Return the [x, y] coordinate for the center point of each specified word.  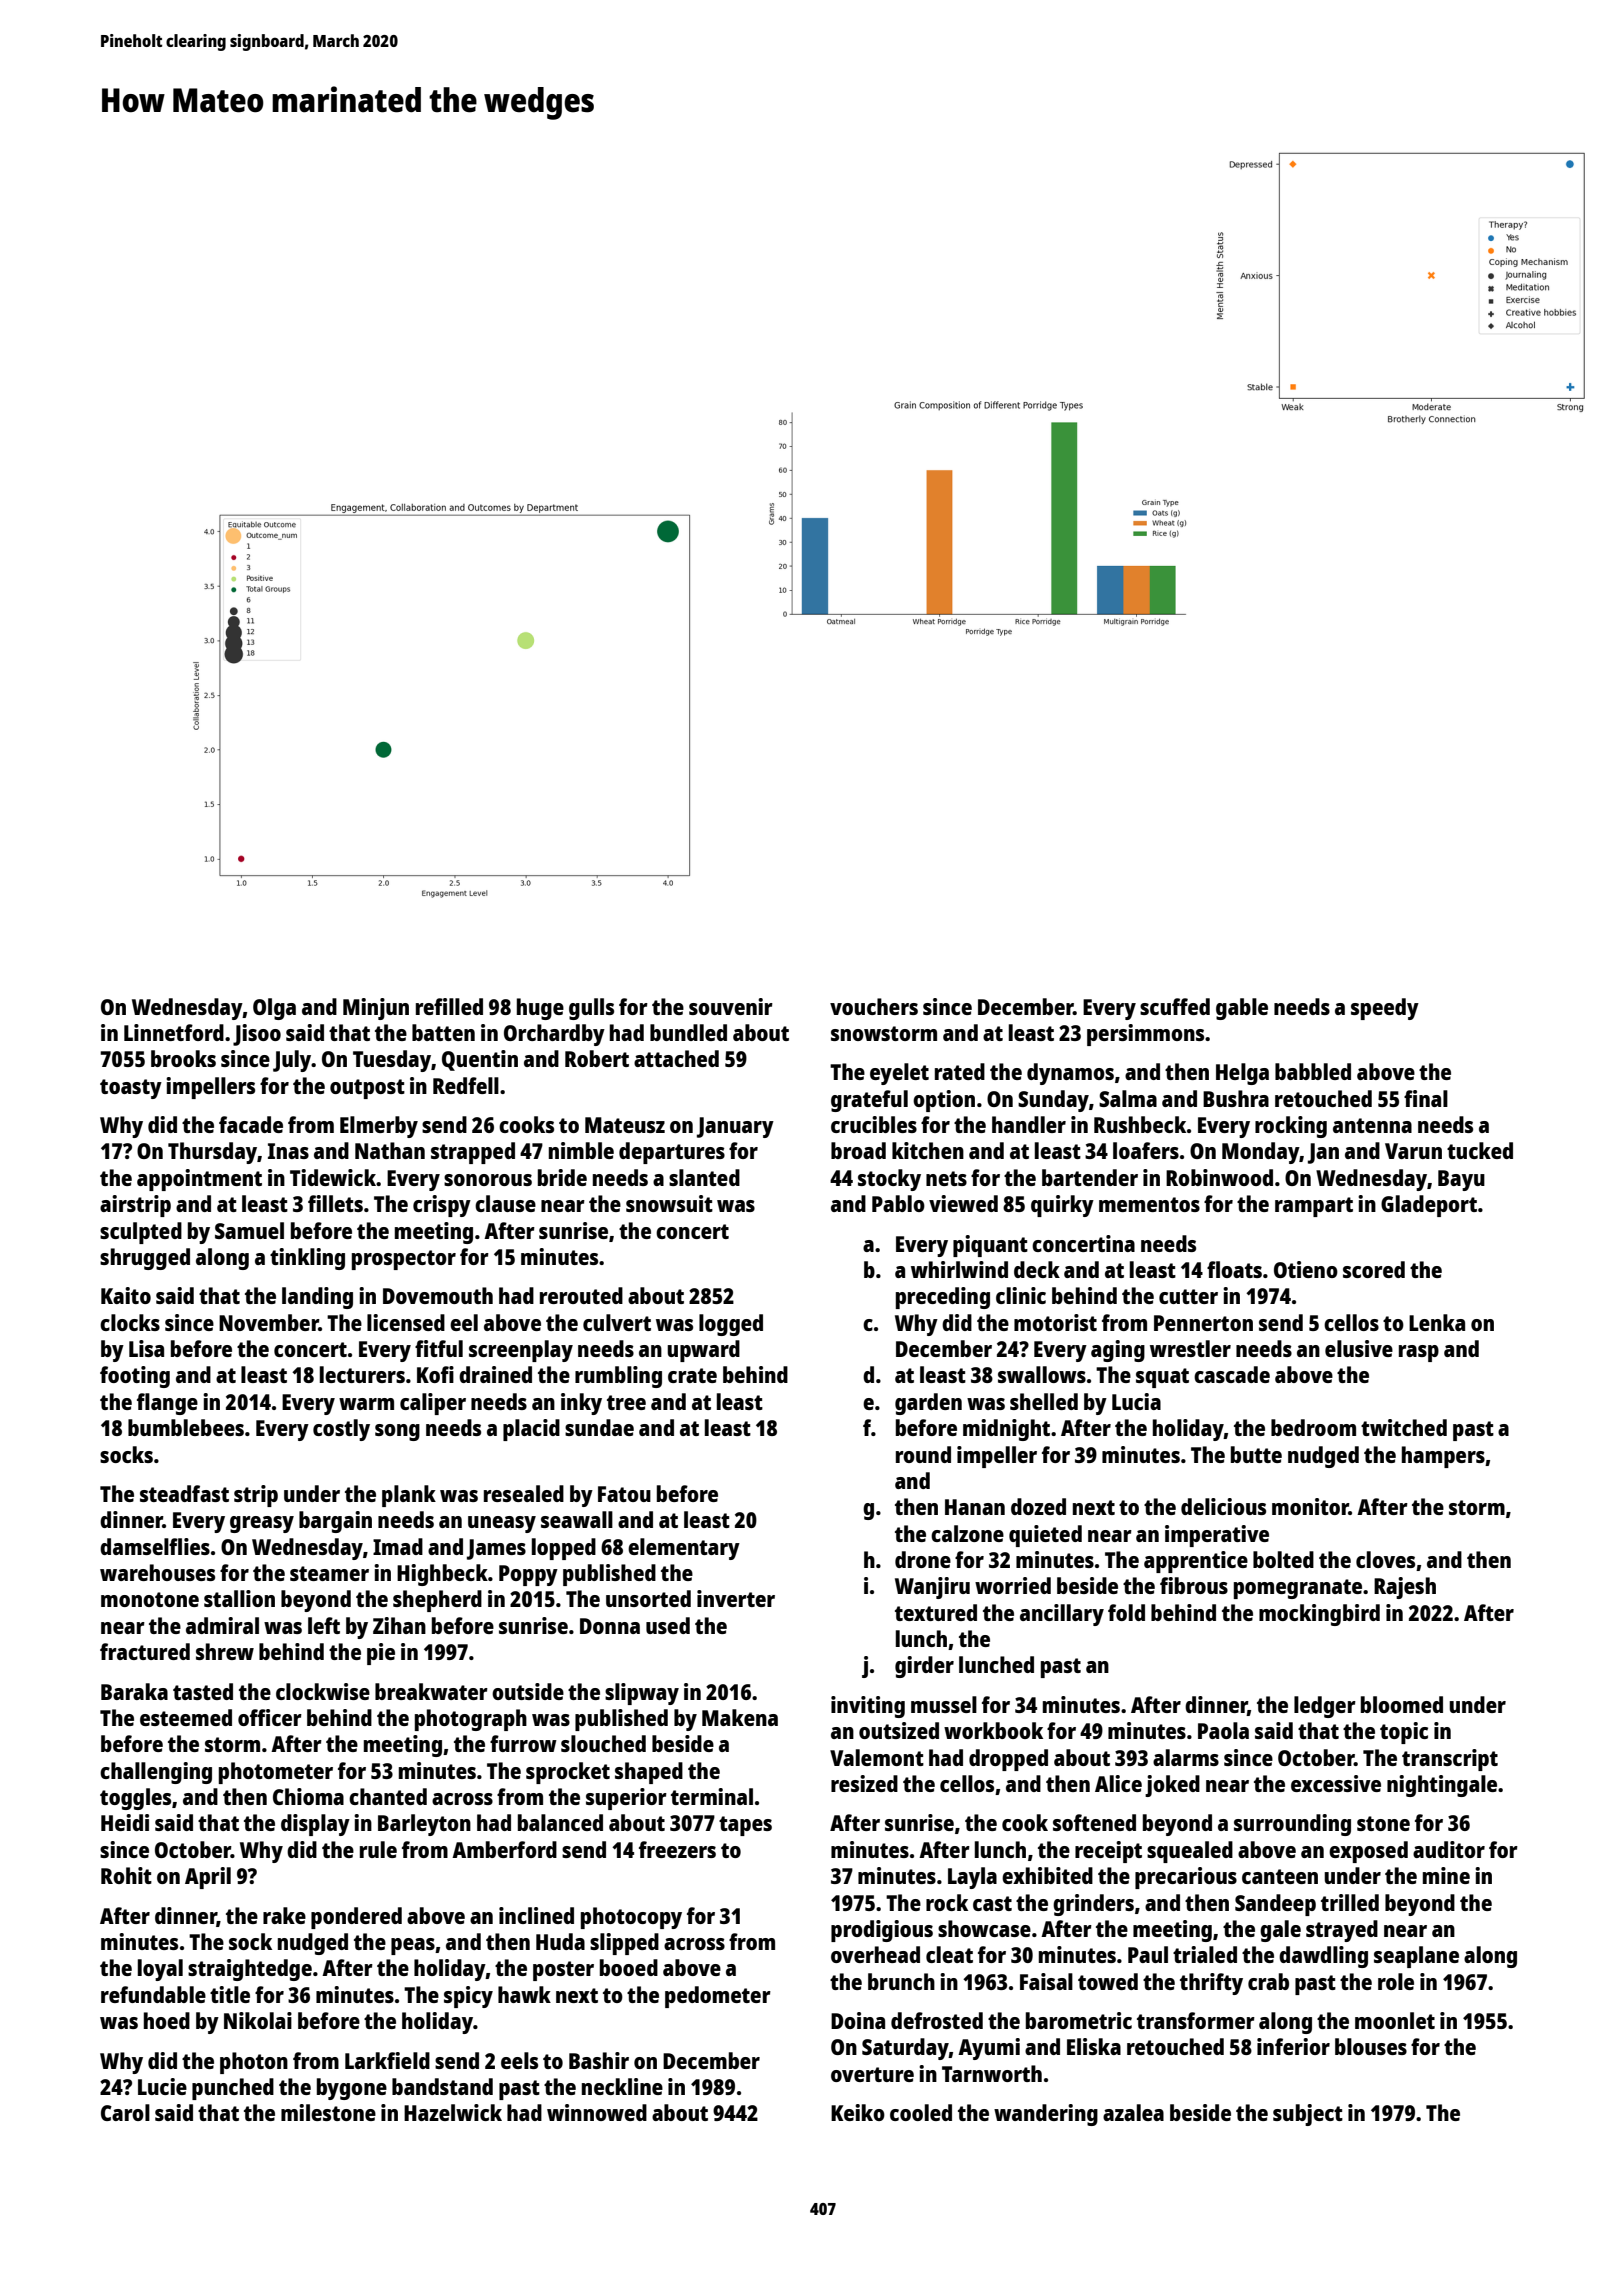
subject [1308, 2115]
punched [233, 2089]
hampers [1443, 1457]
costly [341, 1430]
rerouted [581, 1295]
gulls [591, 1009]
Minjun [376, 1009]
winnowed [597, 2112]
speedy [1385, 1009]
